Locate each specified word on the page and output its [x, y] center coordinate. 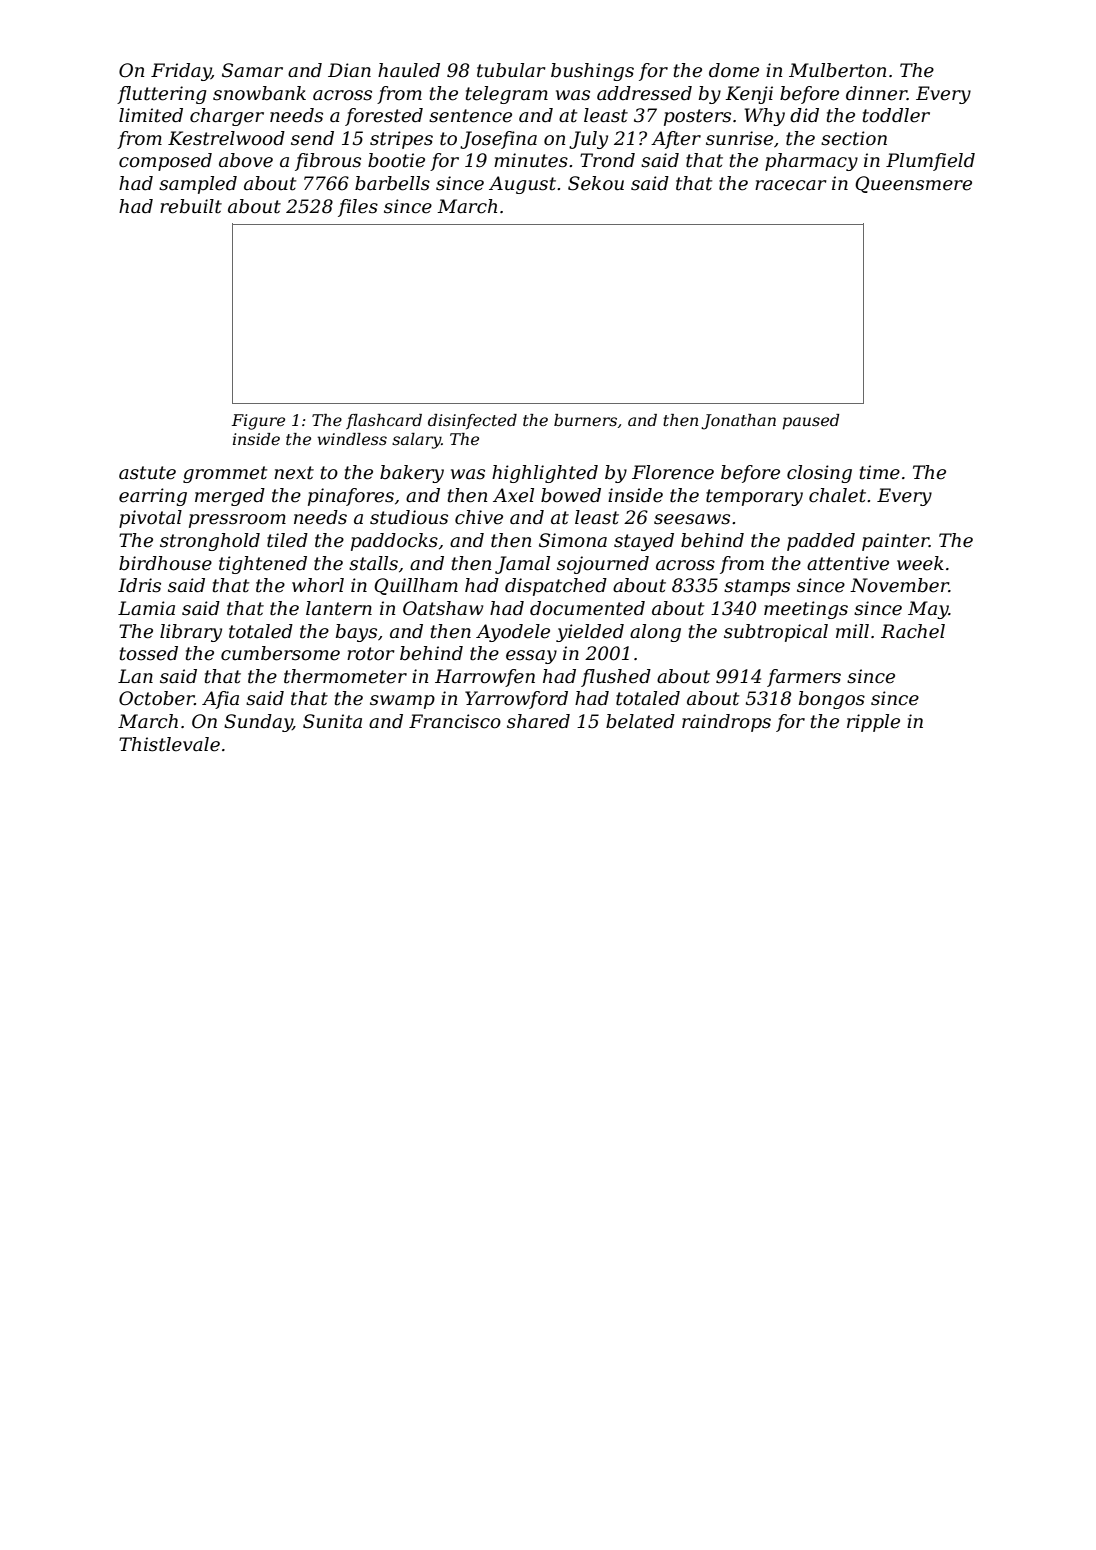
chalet [837, 495]
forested [384, 117]
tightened [263, 565]
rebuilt [191, 206]
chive [479, 517]
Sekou [596, 183]
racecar [791, 185]
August [522, 185]
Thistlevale [169, 744]
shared [538, 721]
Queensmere [913, 184]
